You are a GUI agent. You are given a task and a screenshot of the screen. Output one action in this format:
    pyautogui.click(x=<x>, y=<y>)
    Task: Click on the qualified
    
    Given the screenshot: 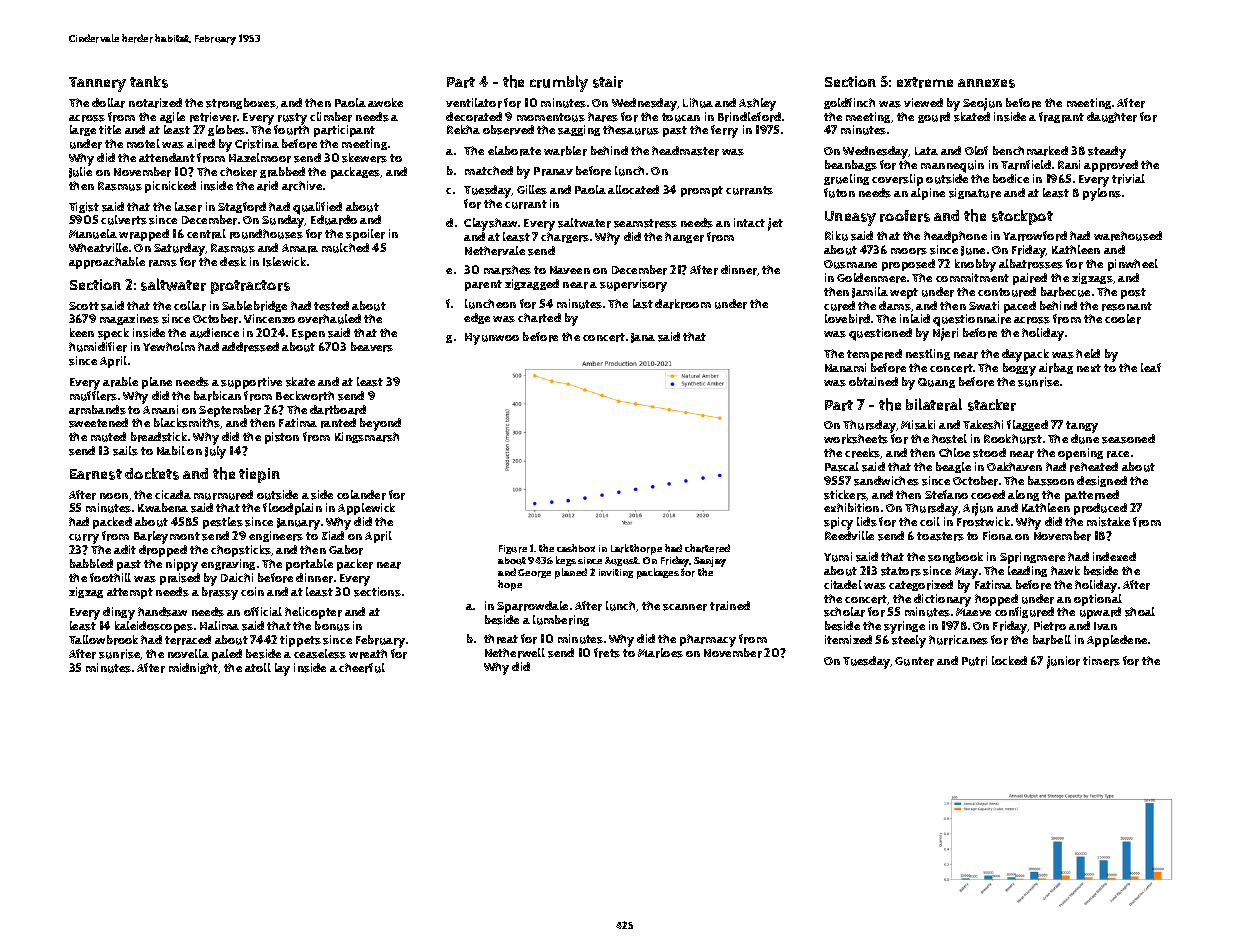 What is the action you would take?
    pyautogui.click(x=317, y=208)
